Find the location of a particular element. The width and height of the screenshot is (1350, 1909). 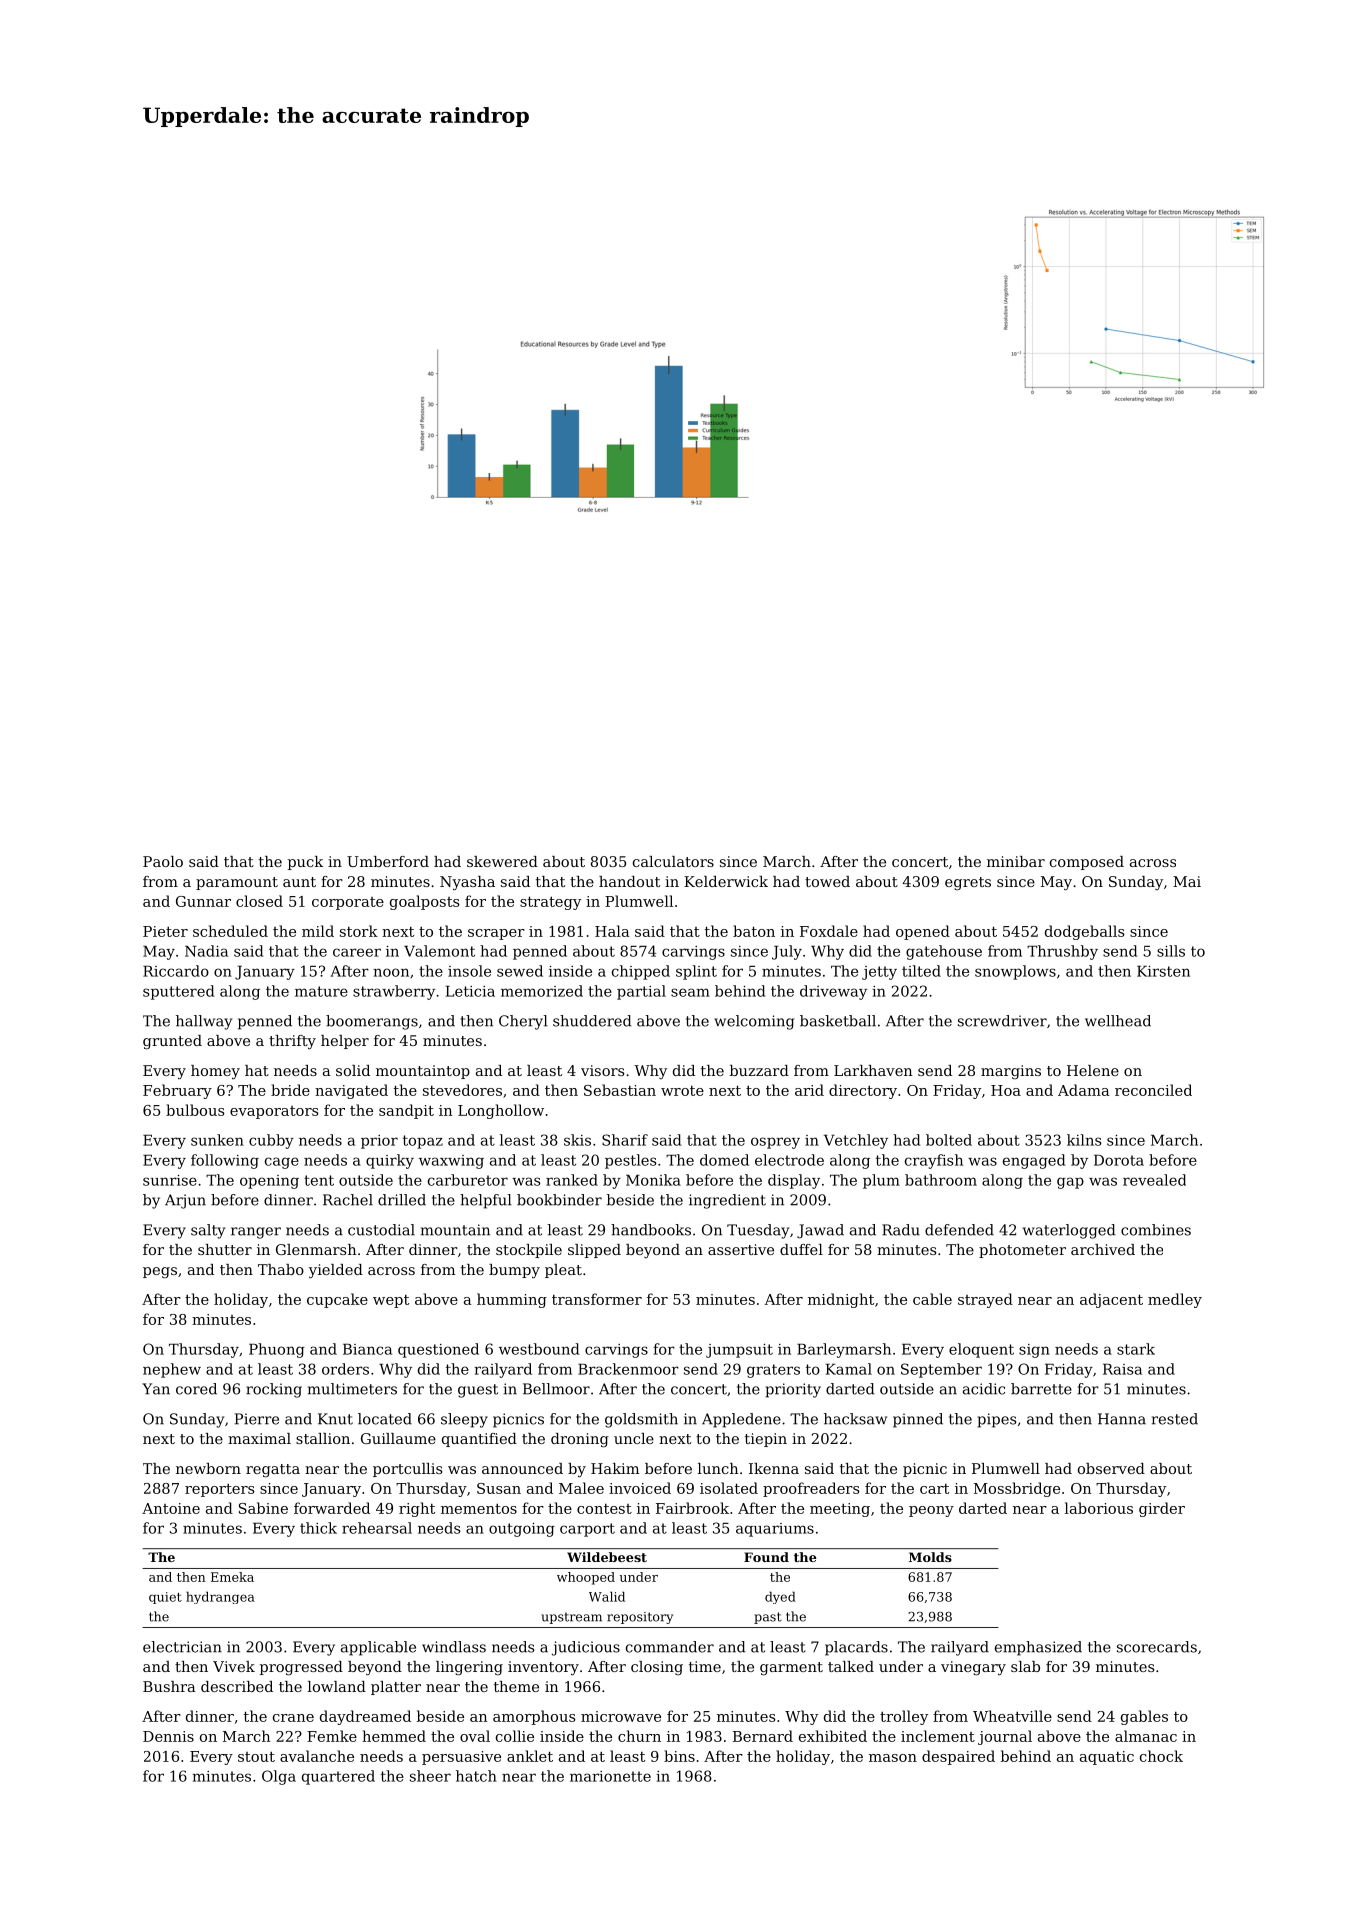

mason is located at coordinates (893, 1758).
